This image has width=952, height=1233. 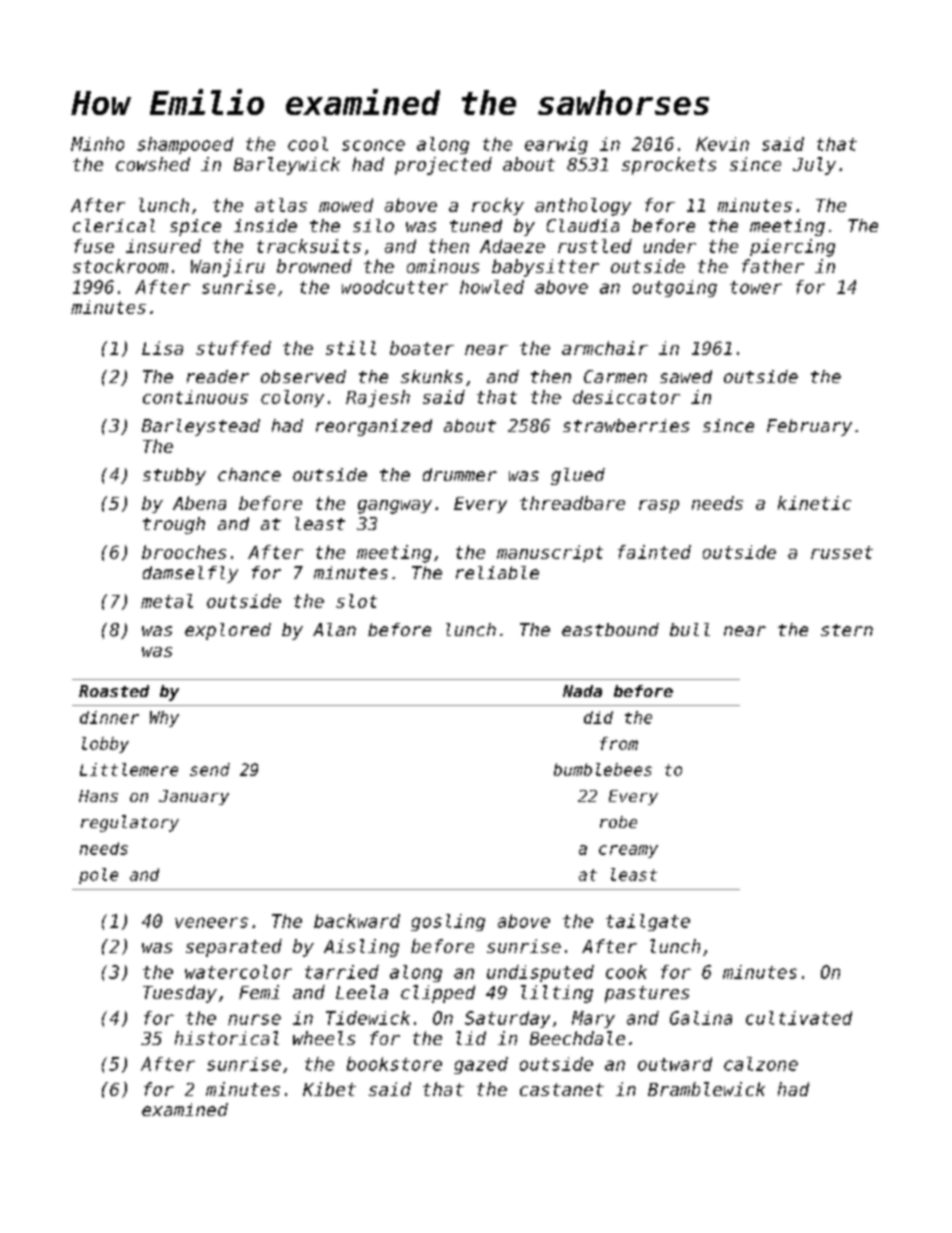 I want to click on tailgate, so click(x=648, y=922).
